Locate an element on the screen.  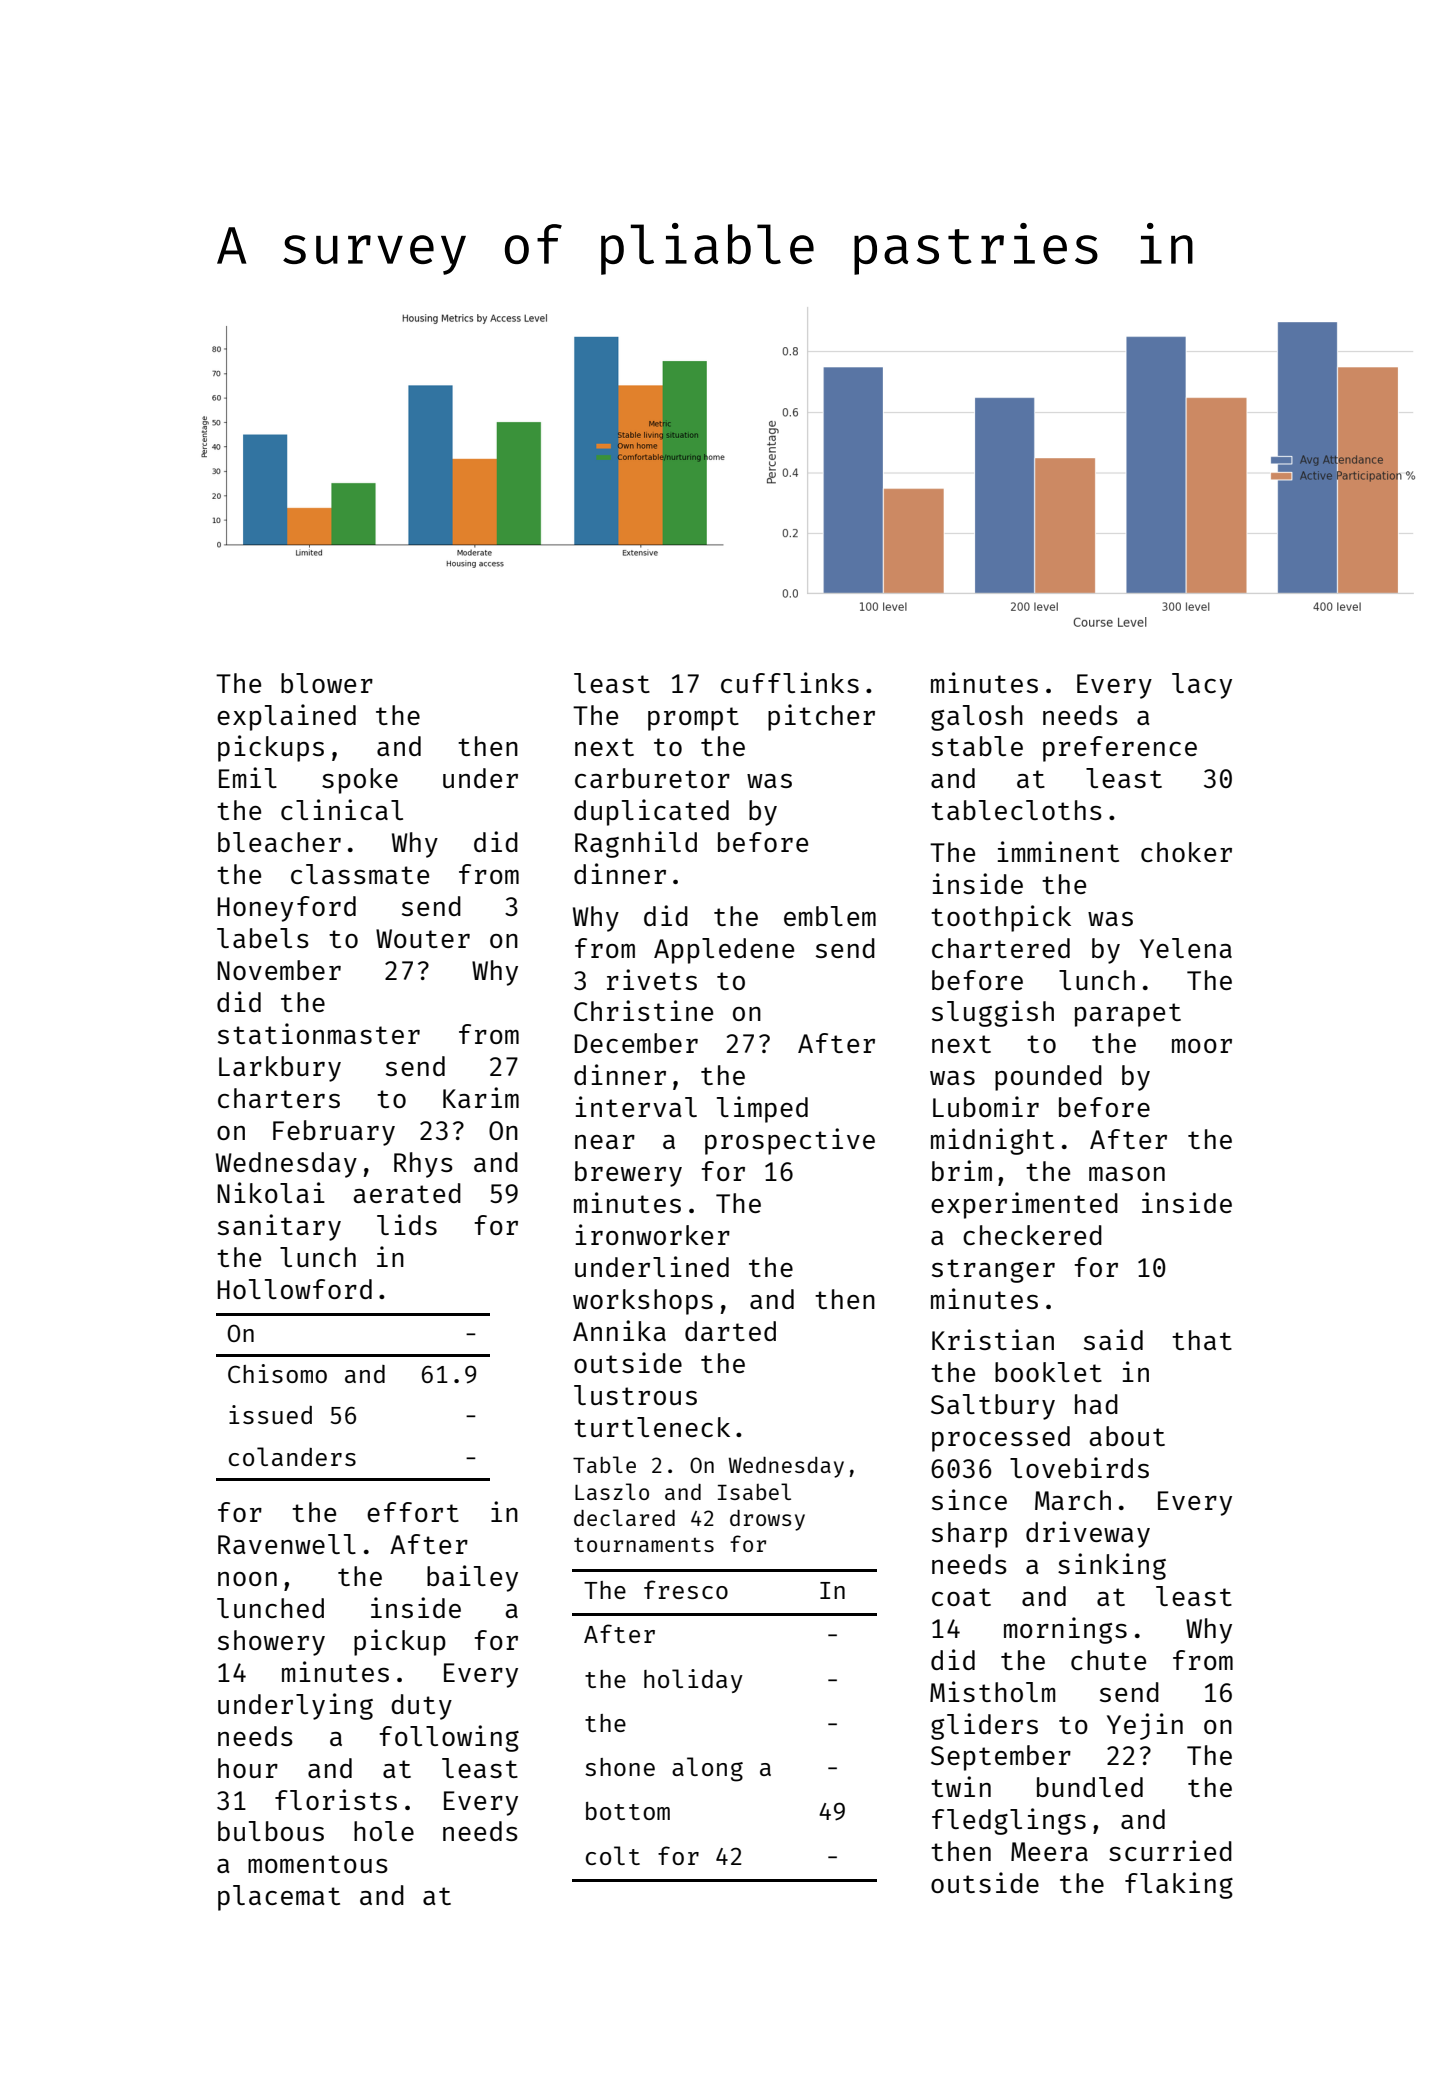
cufflinks is located at coordinates (790, 682).
